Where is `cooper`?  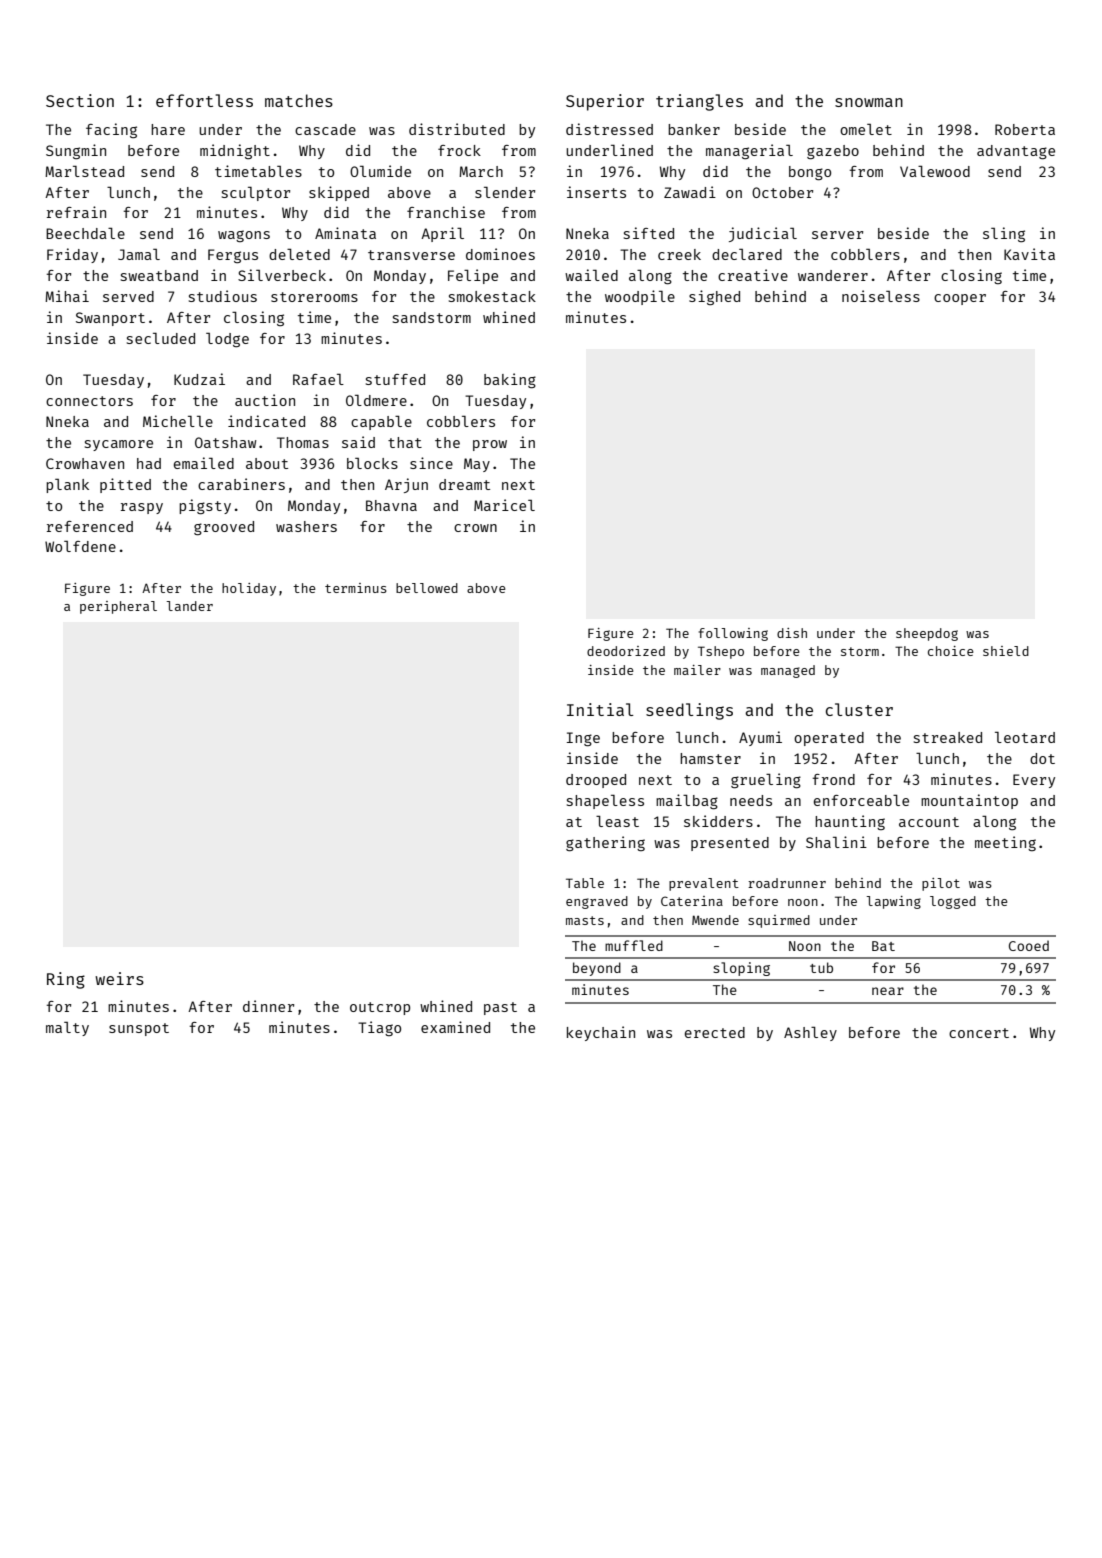 cooper is located at coordinates (960, 299).
